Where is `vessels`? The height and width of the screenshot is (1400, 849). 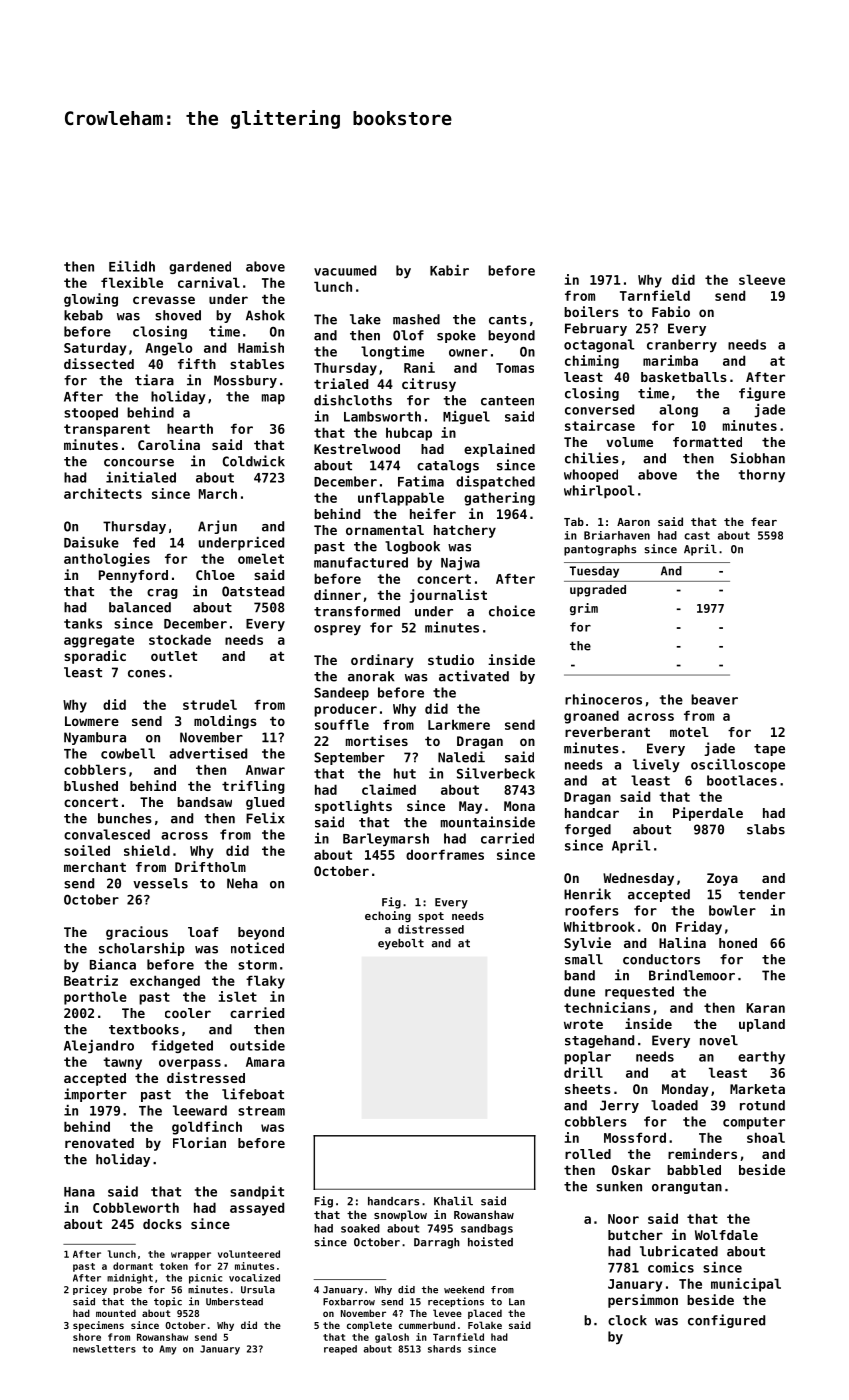 vessels is located at coordinates (160, 883).
